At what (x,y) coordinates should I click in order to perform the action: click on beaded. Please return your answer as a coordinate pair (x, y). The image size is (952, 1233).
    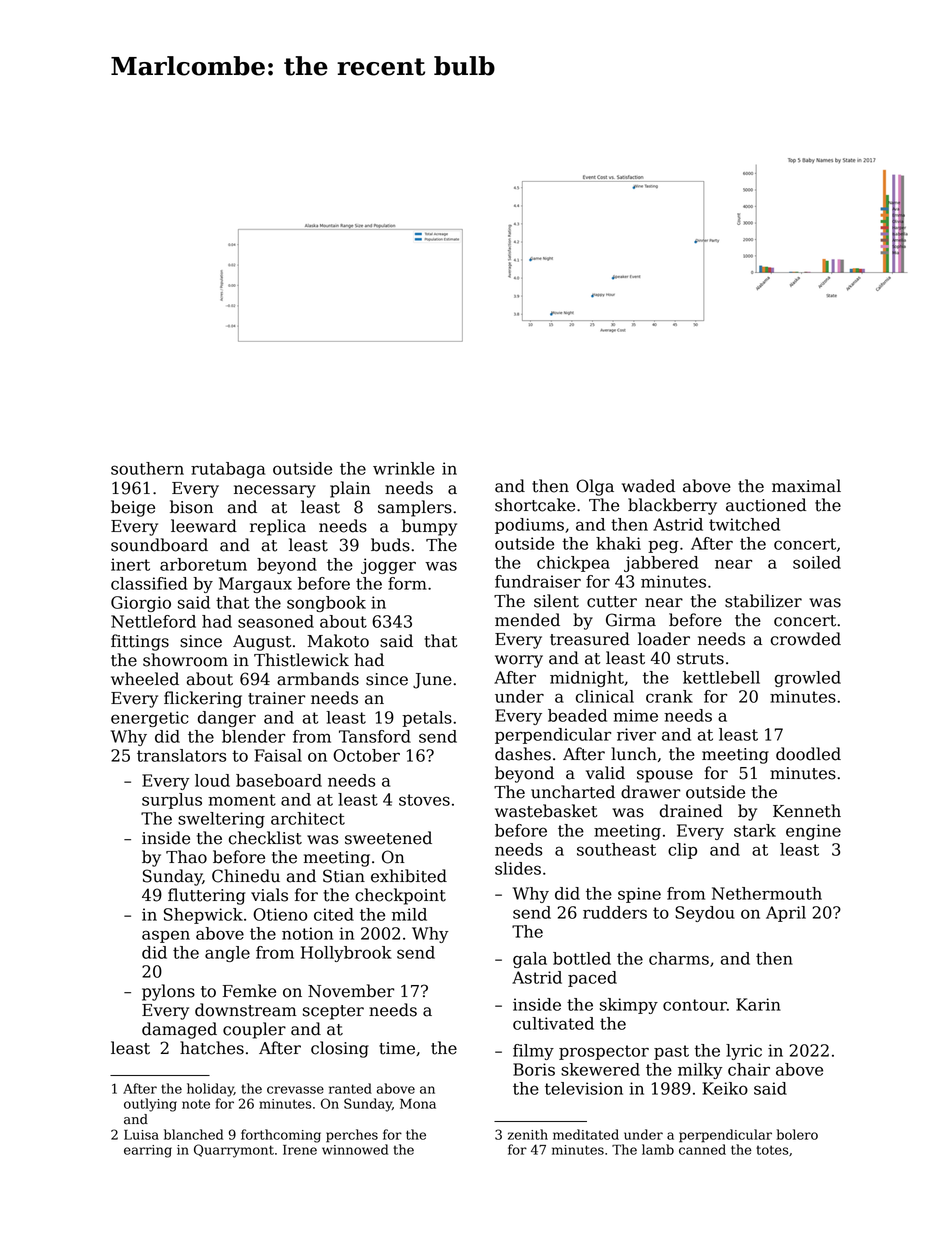
    Looking at the image, I should click on (577, 715).
